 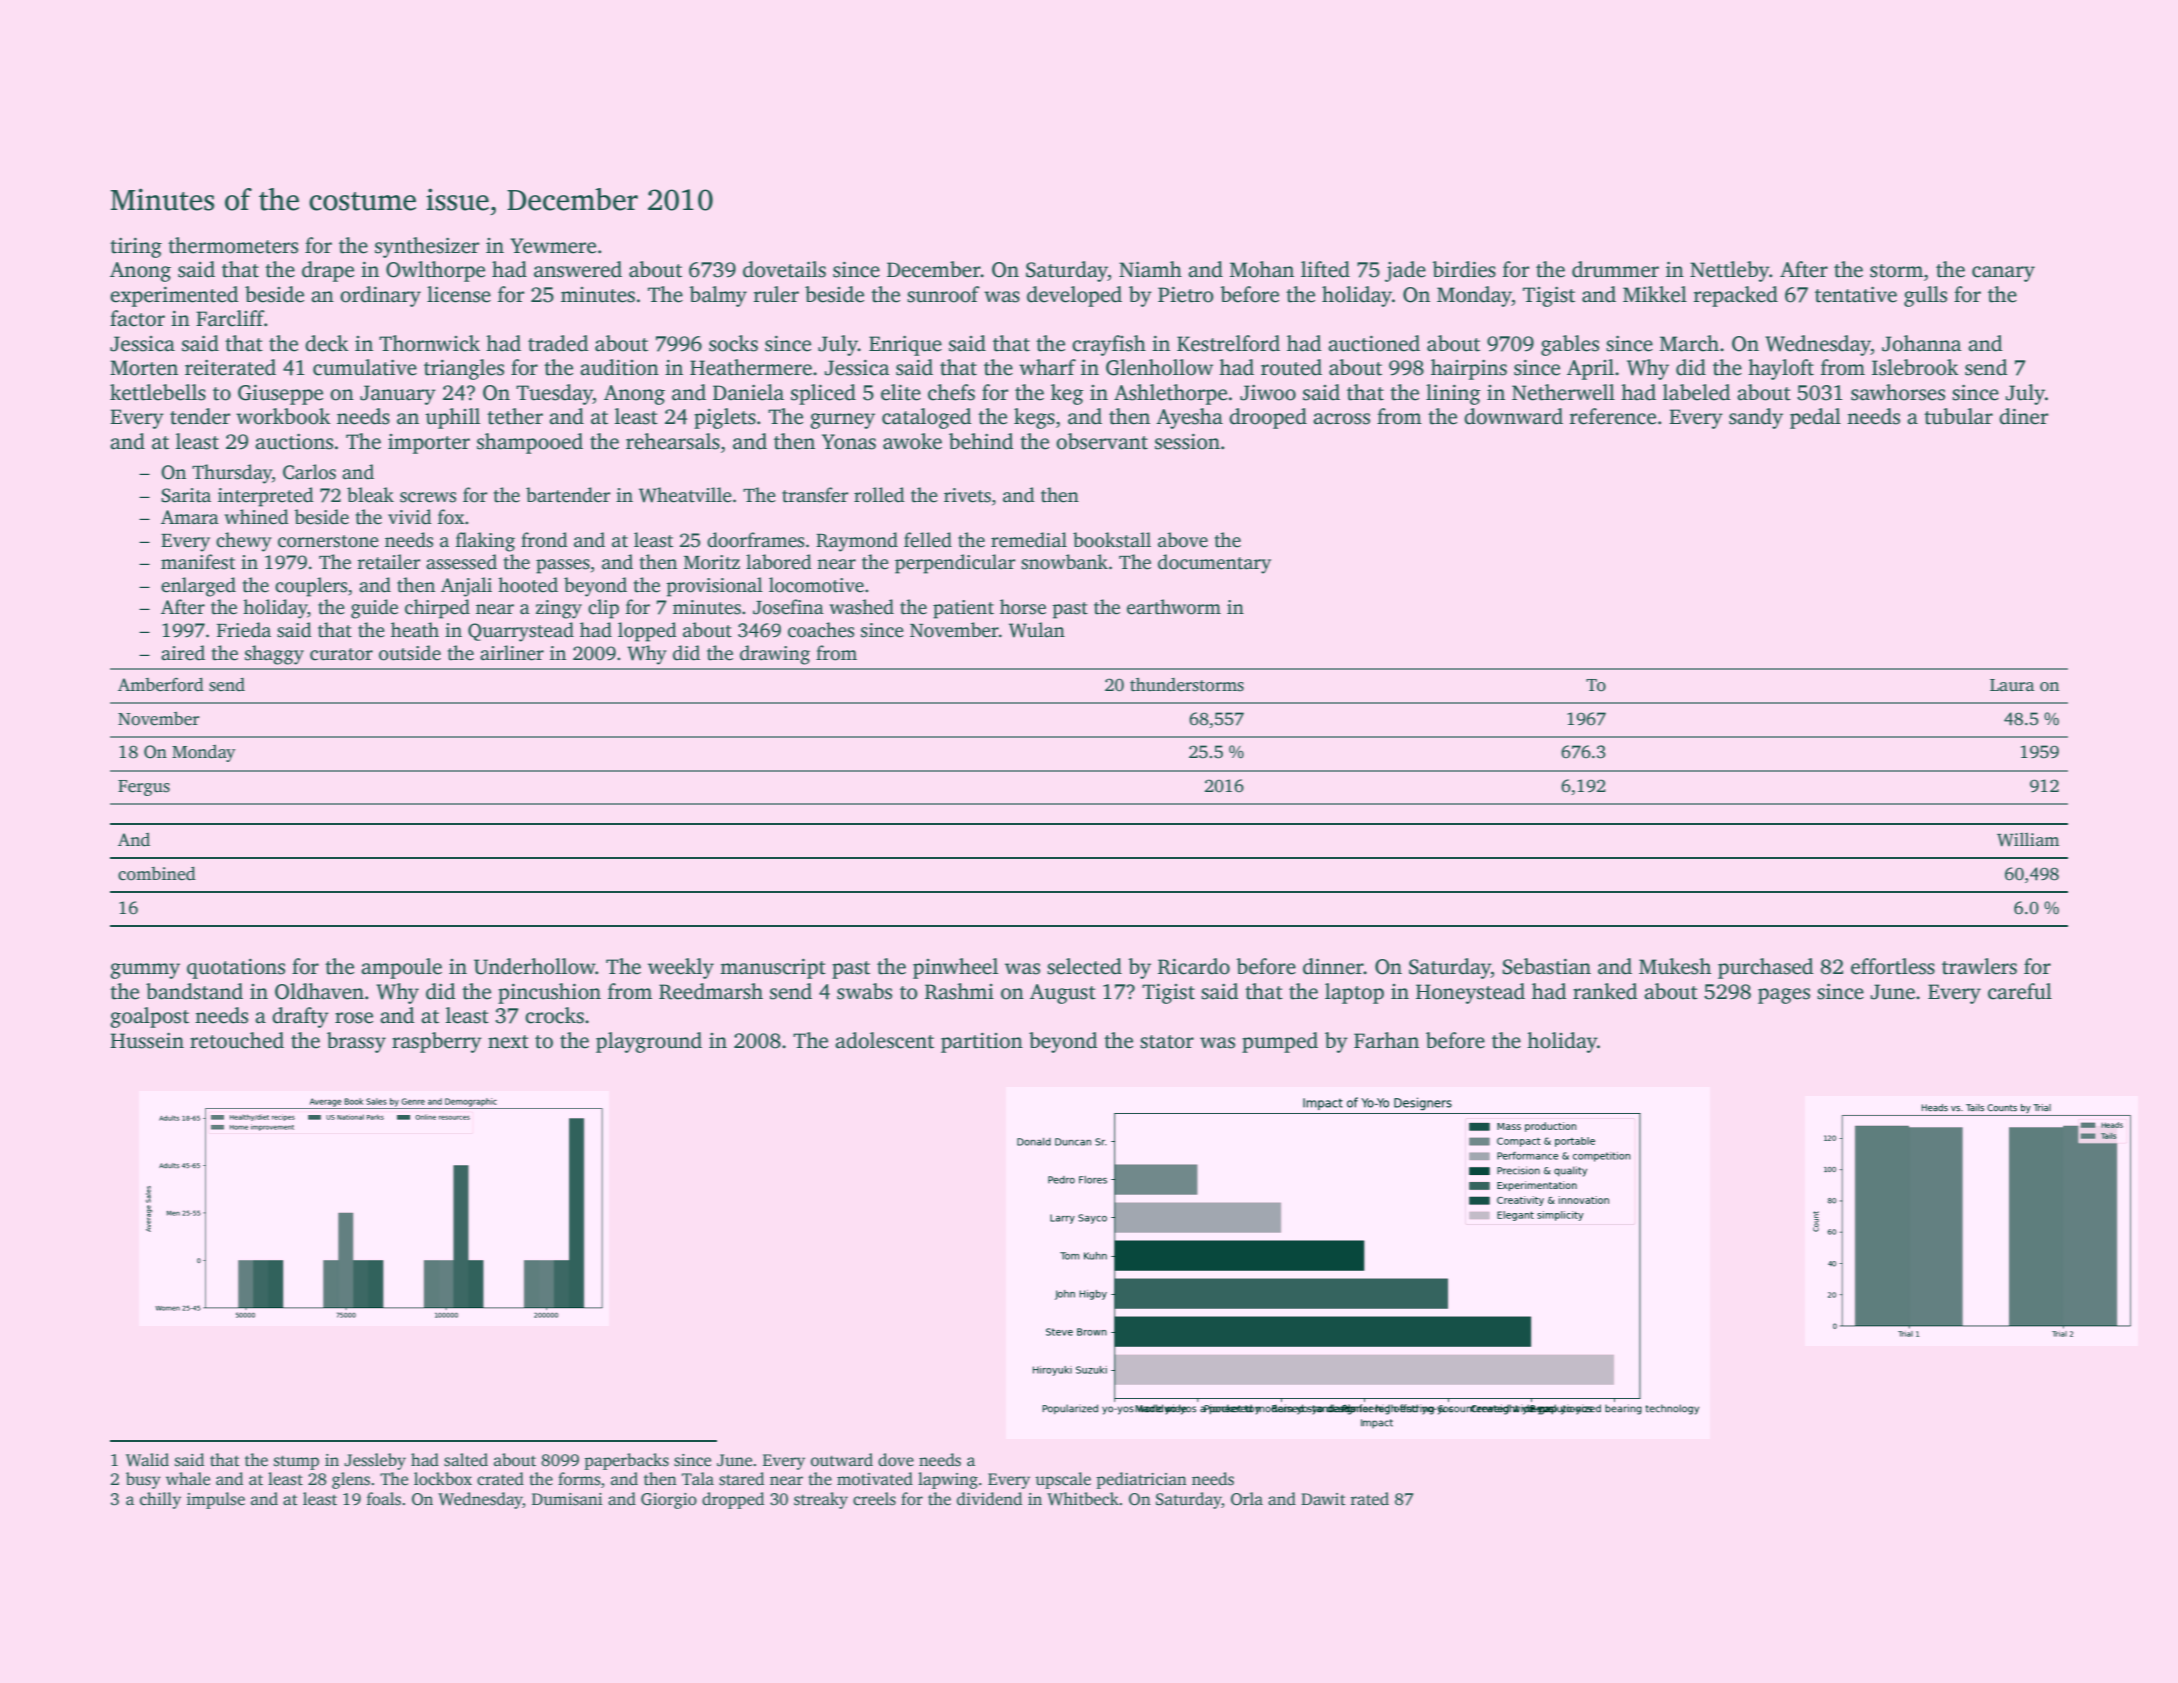 What do you see at coordinates (1464, 269) in the image?
I see `birdies` at bounding box center [1464, 269].
